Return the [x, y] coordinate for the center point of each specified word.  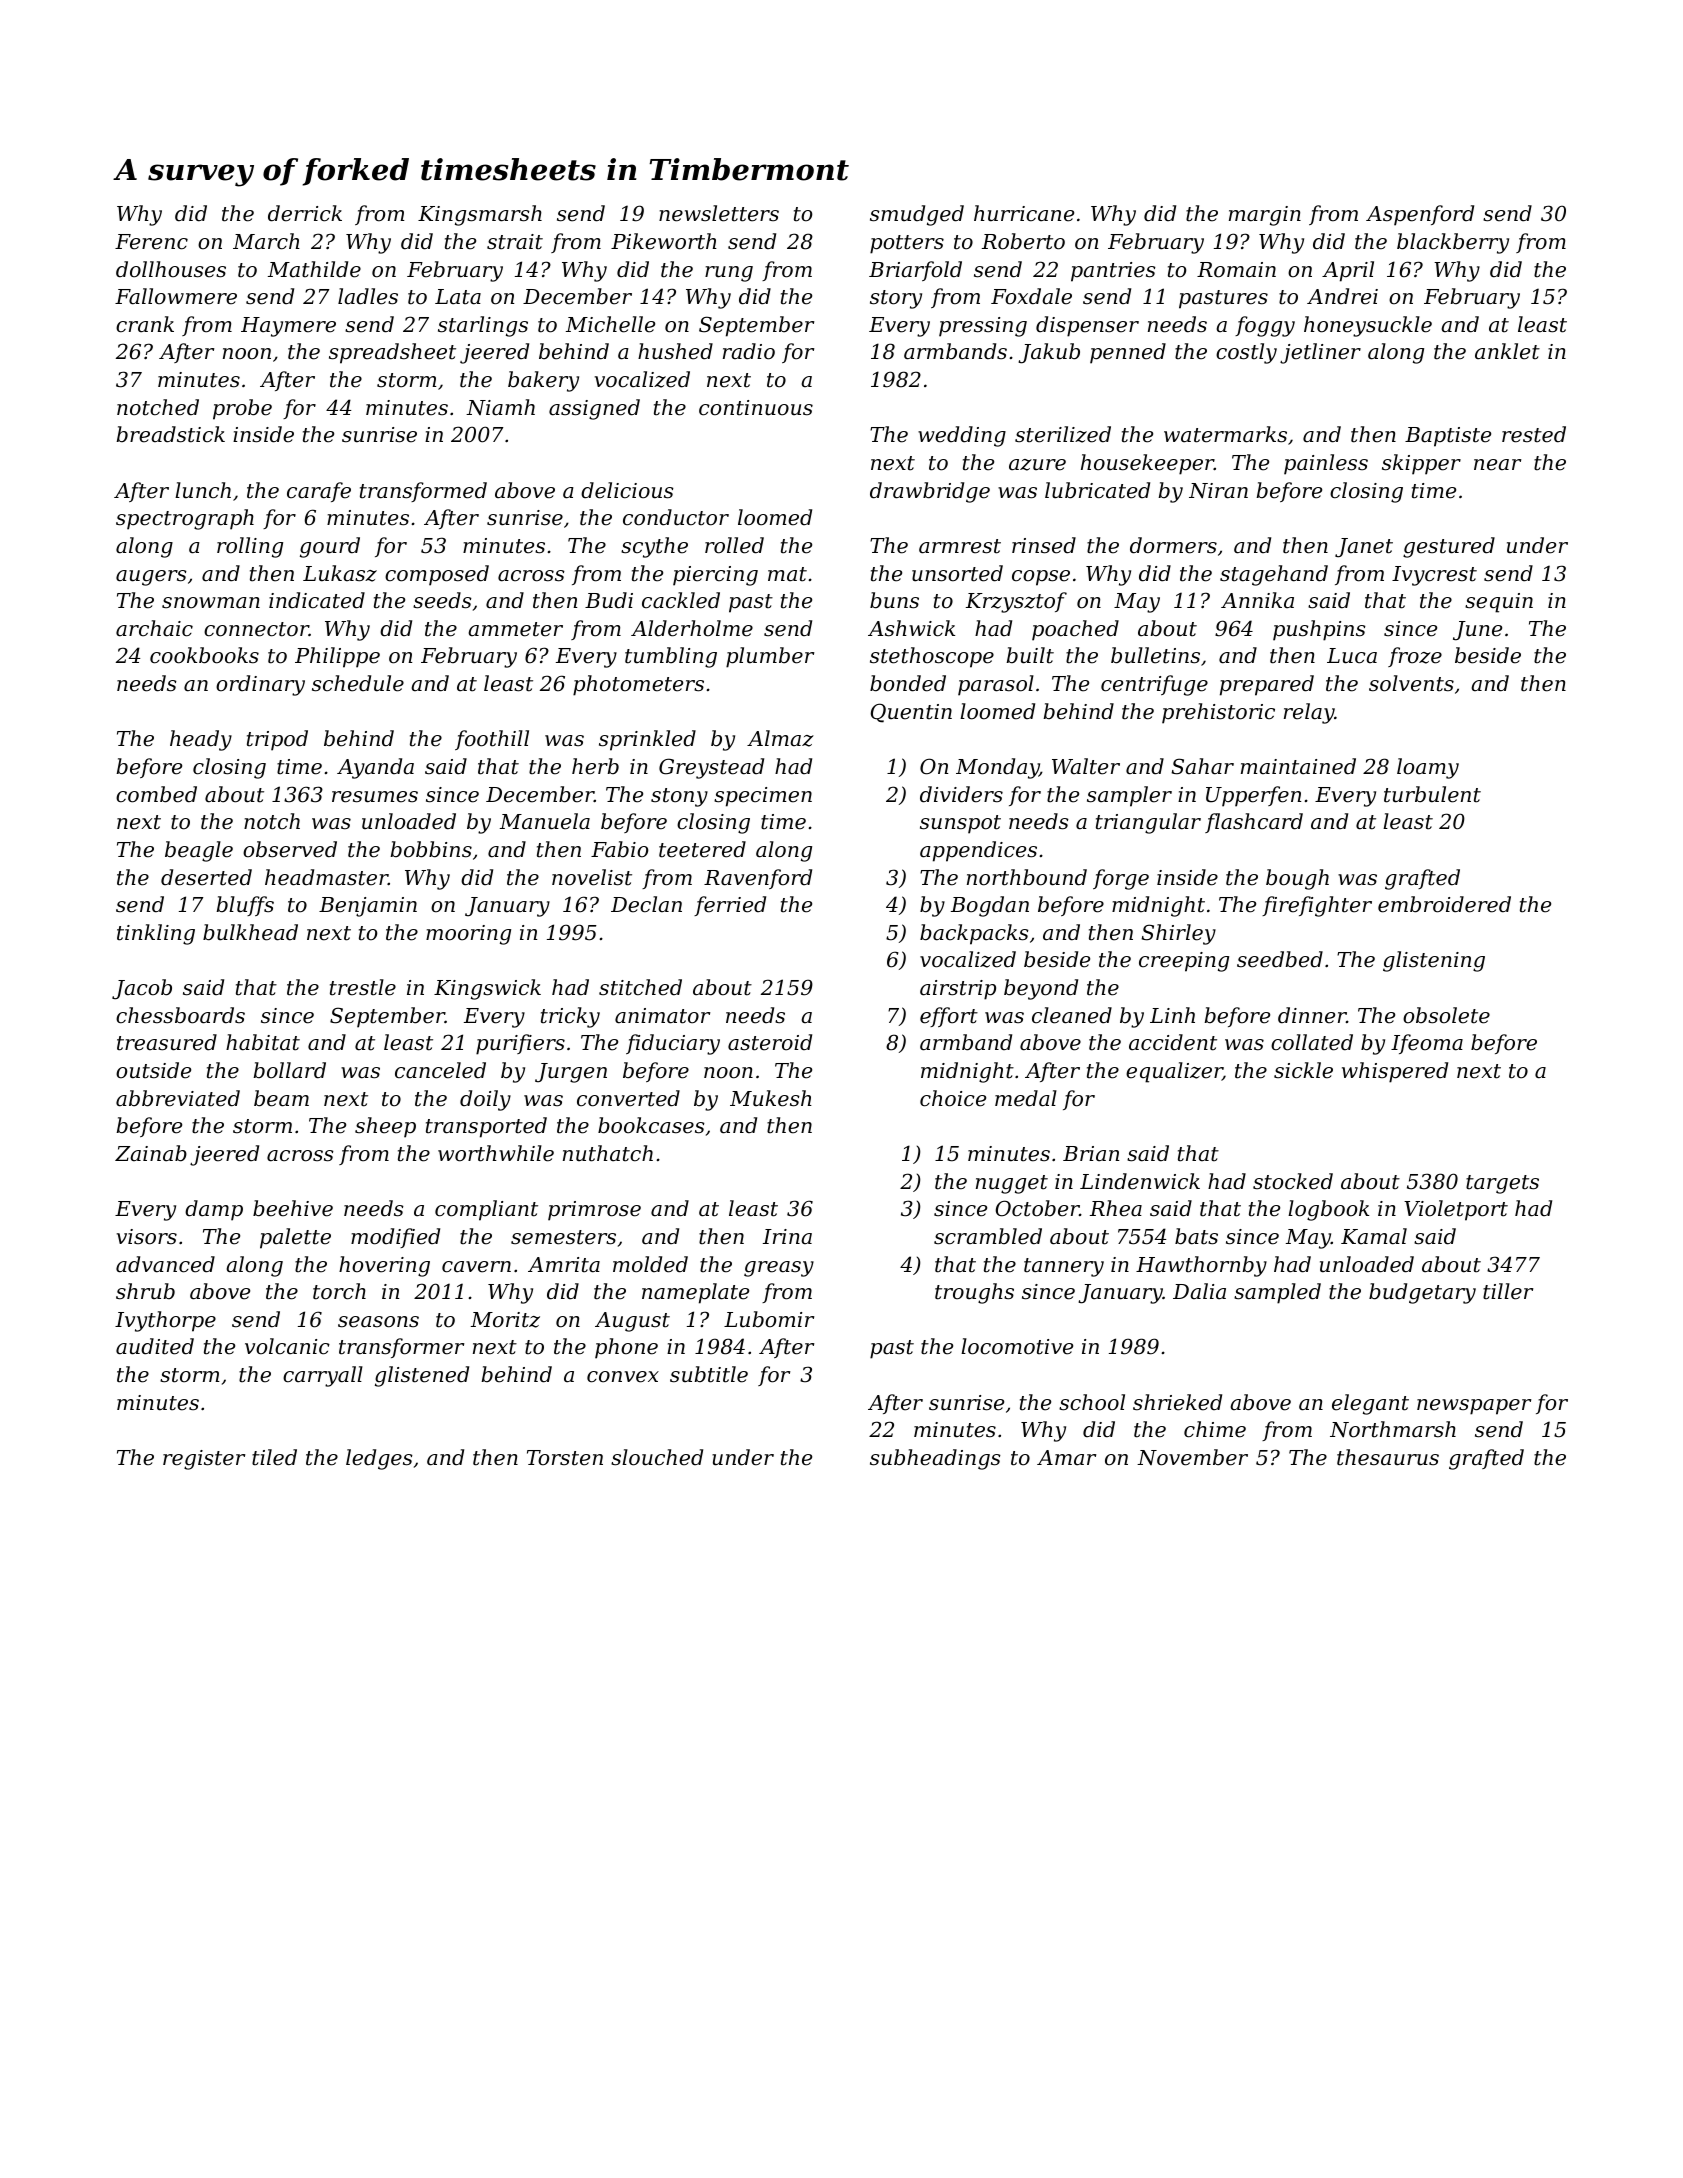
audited [155, 1346]
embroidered [1444, 904]
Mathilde [314, 269]
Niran [1218, 491]
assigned [594, 409]
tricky [570, 1017]
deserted [206, 877]
